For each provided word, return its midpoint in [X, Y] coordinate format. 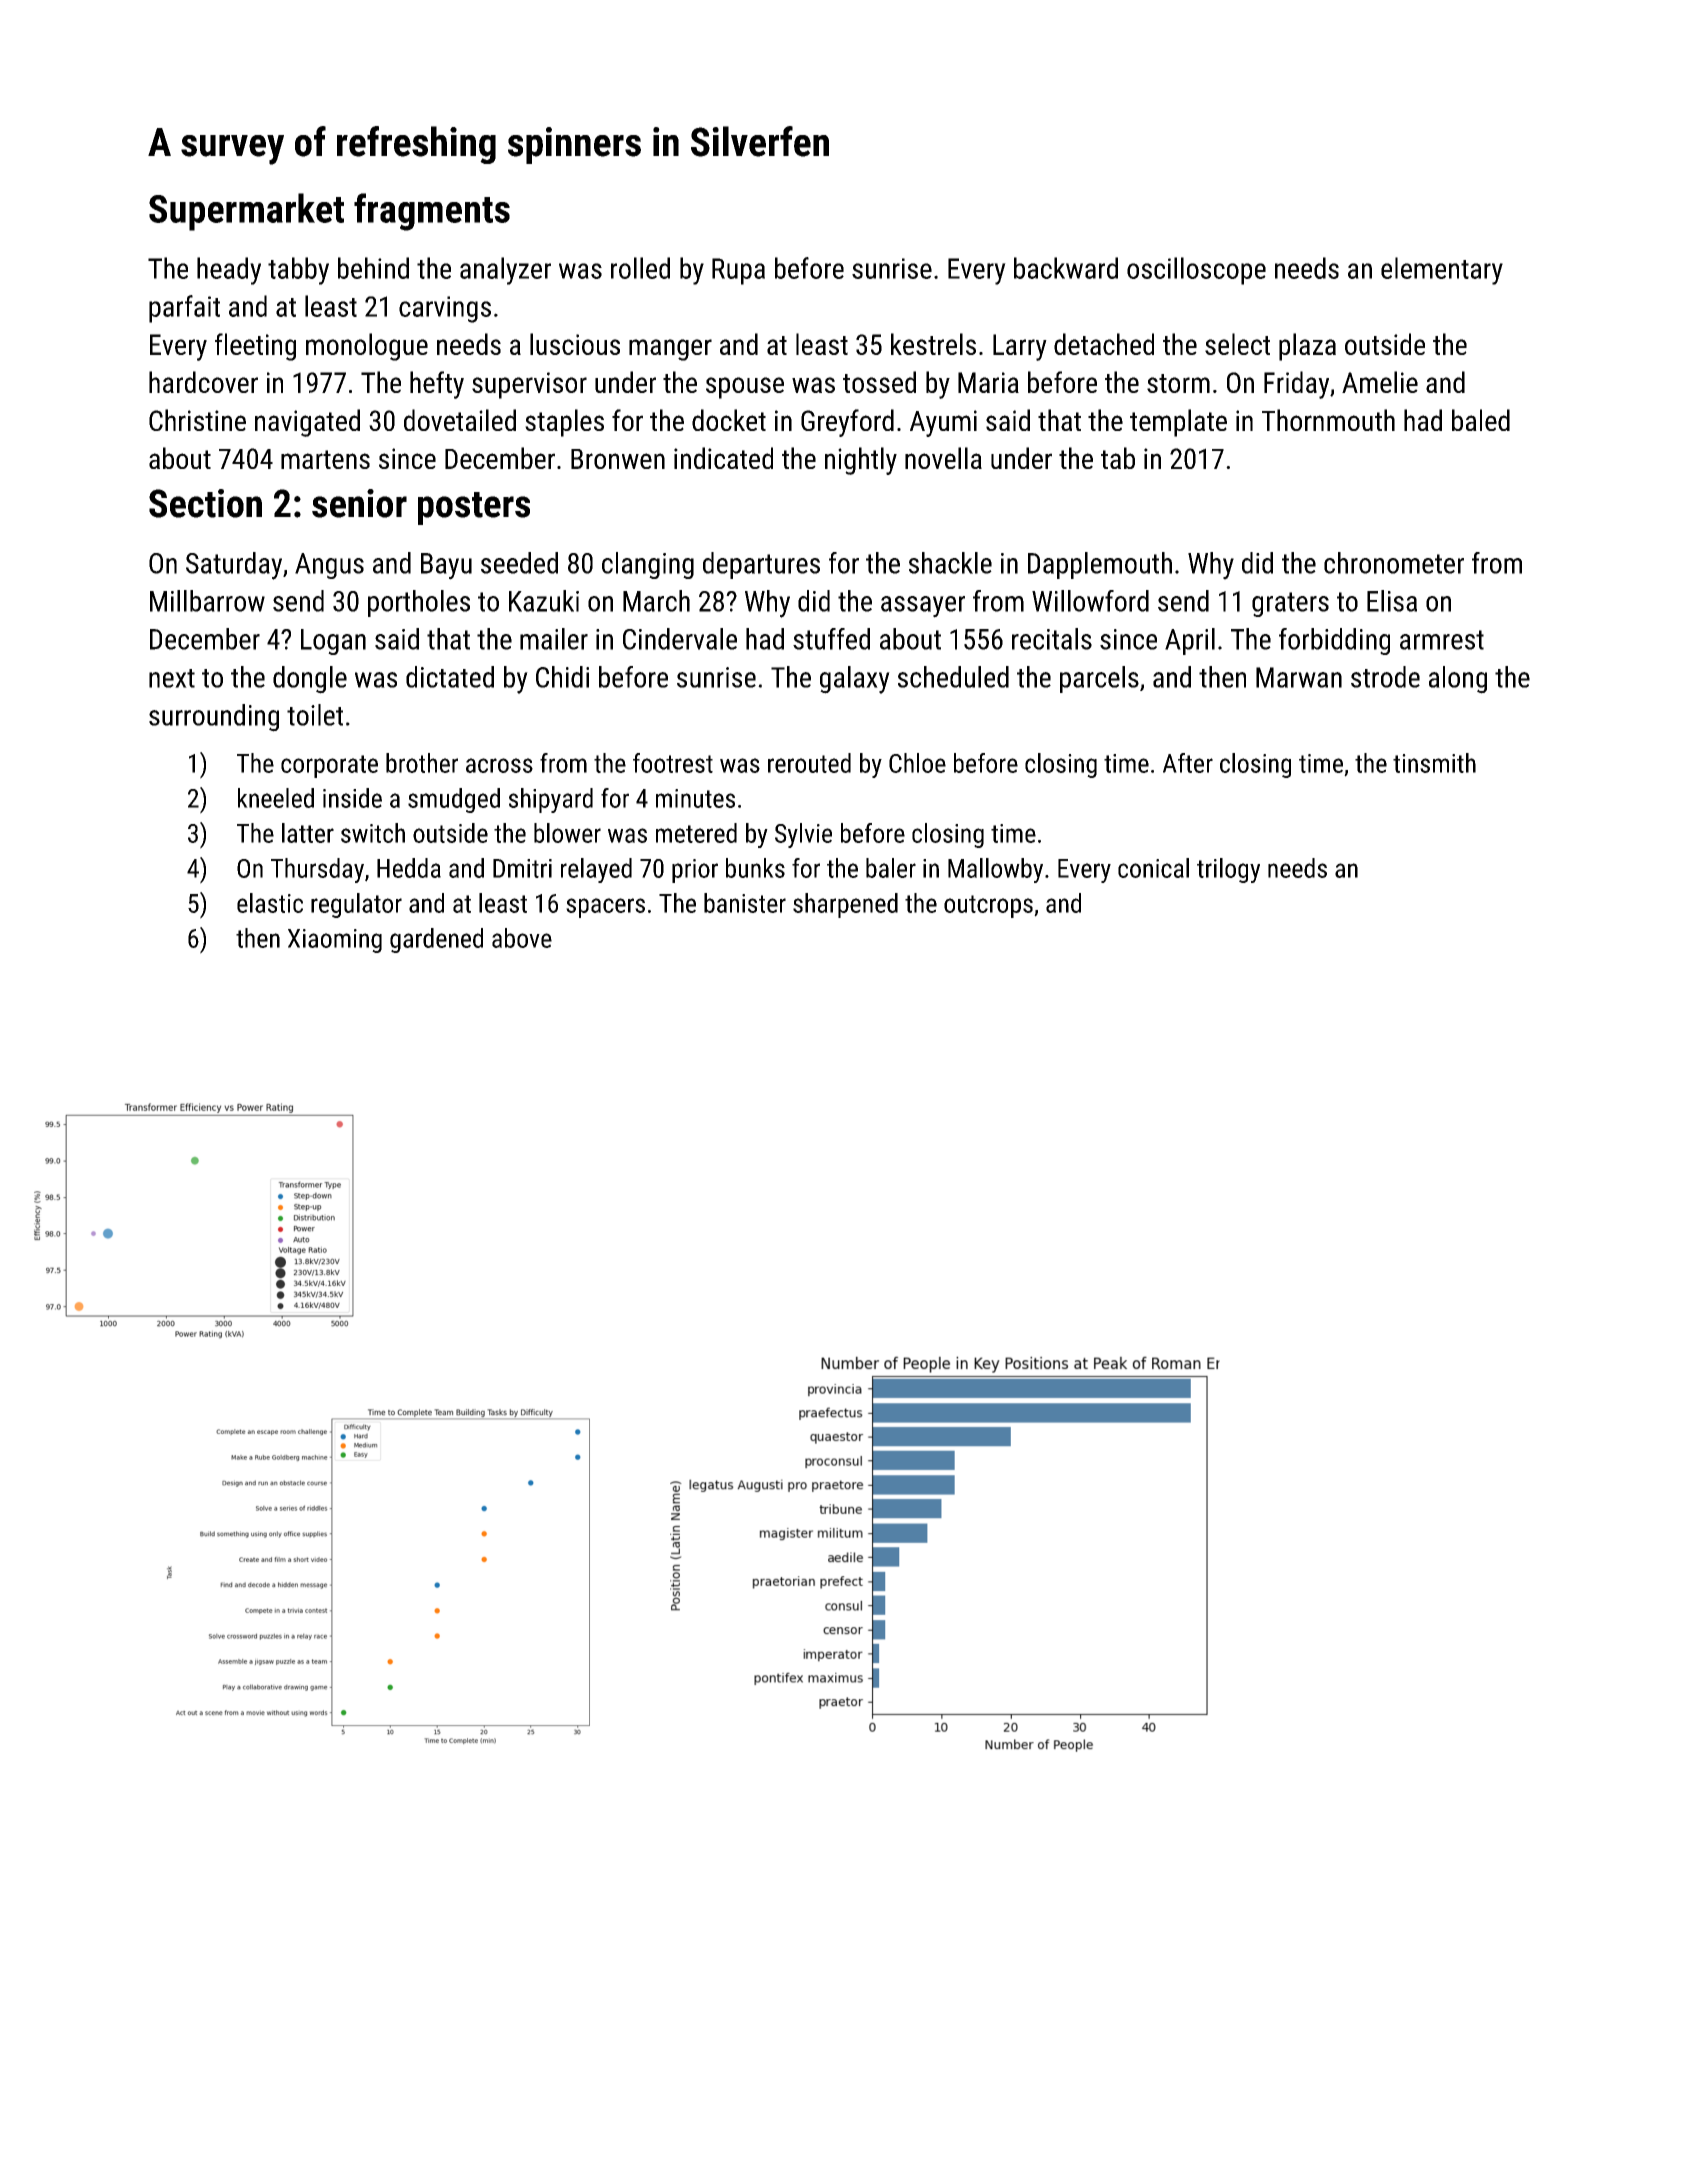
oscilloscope [1196, 271]
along [1458, 680]
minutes [695, 798]
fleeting [255, 347]
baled [1481, 420]
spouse [745, 388]
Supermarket [246, 212]
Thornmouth [1328, 420]
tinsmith [1434, 763]
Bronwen [618, 459]
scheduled [953, 677]
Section [205, 503]
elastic [270, 903]
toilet [315, 715]
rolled [640, 268]
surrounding [214, 718]
